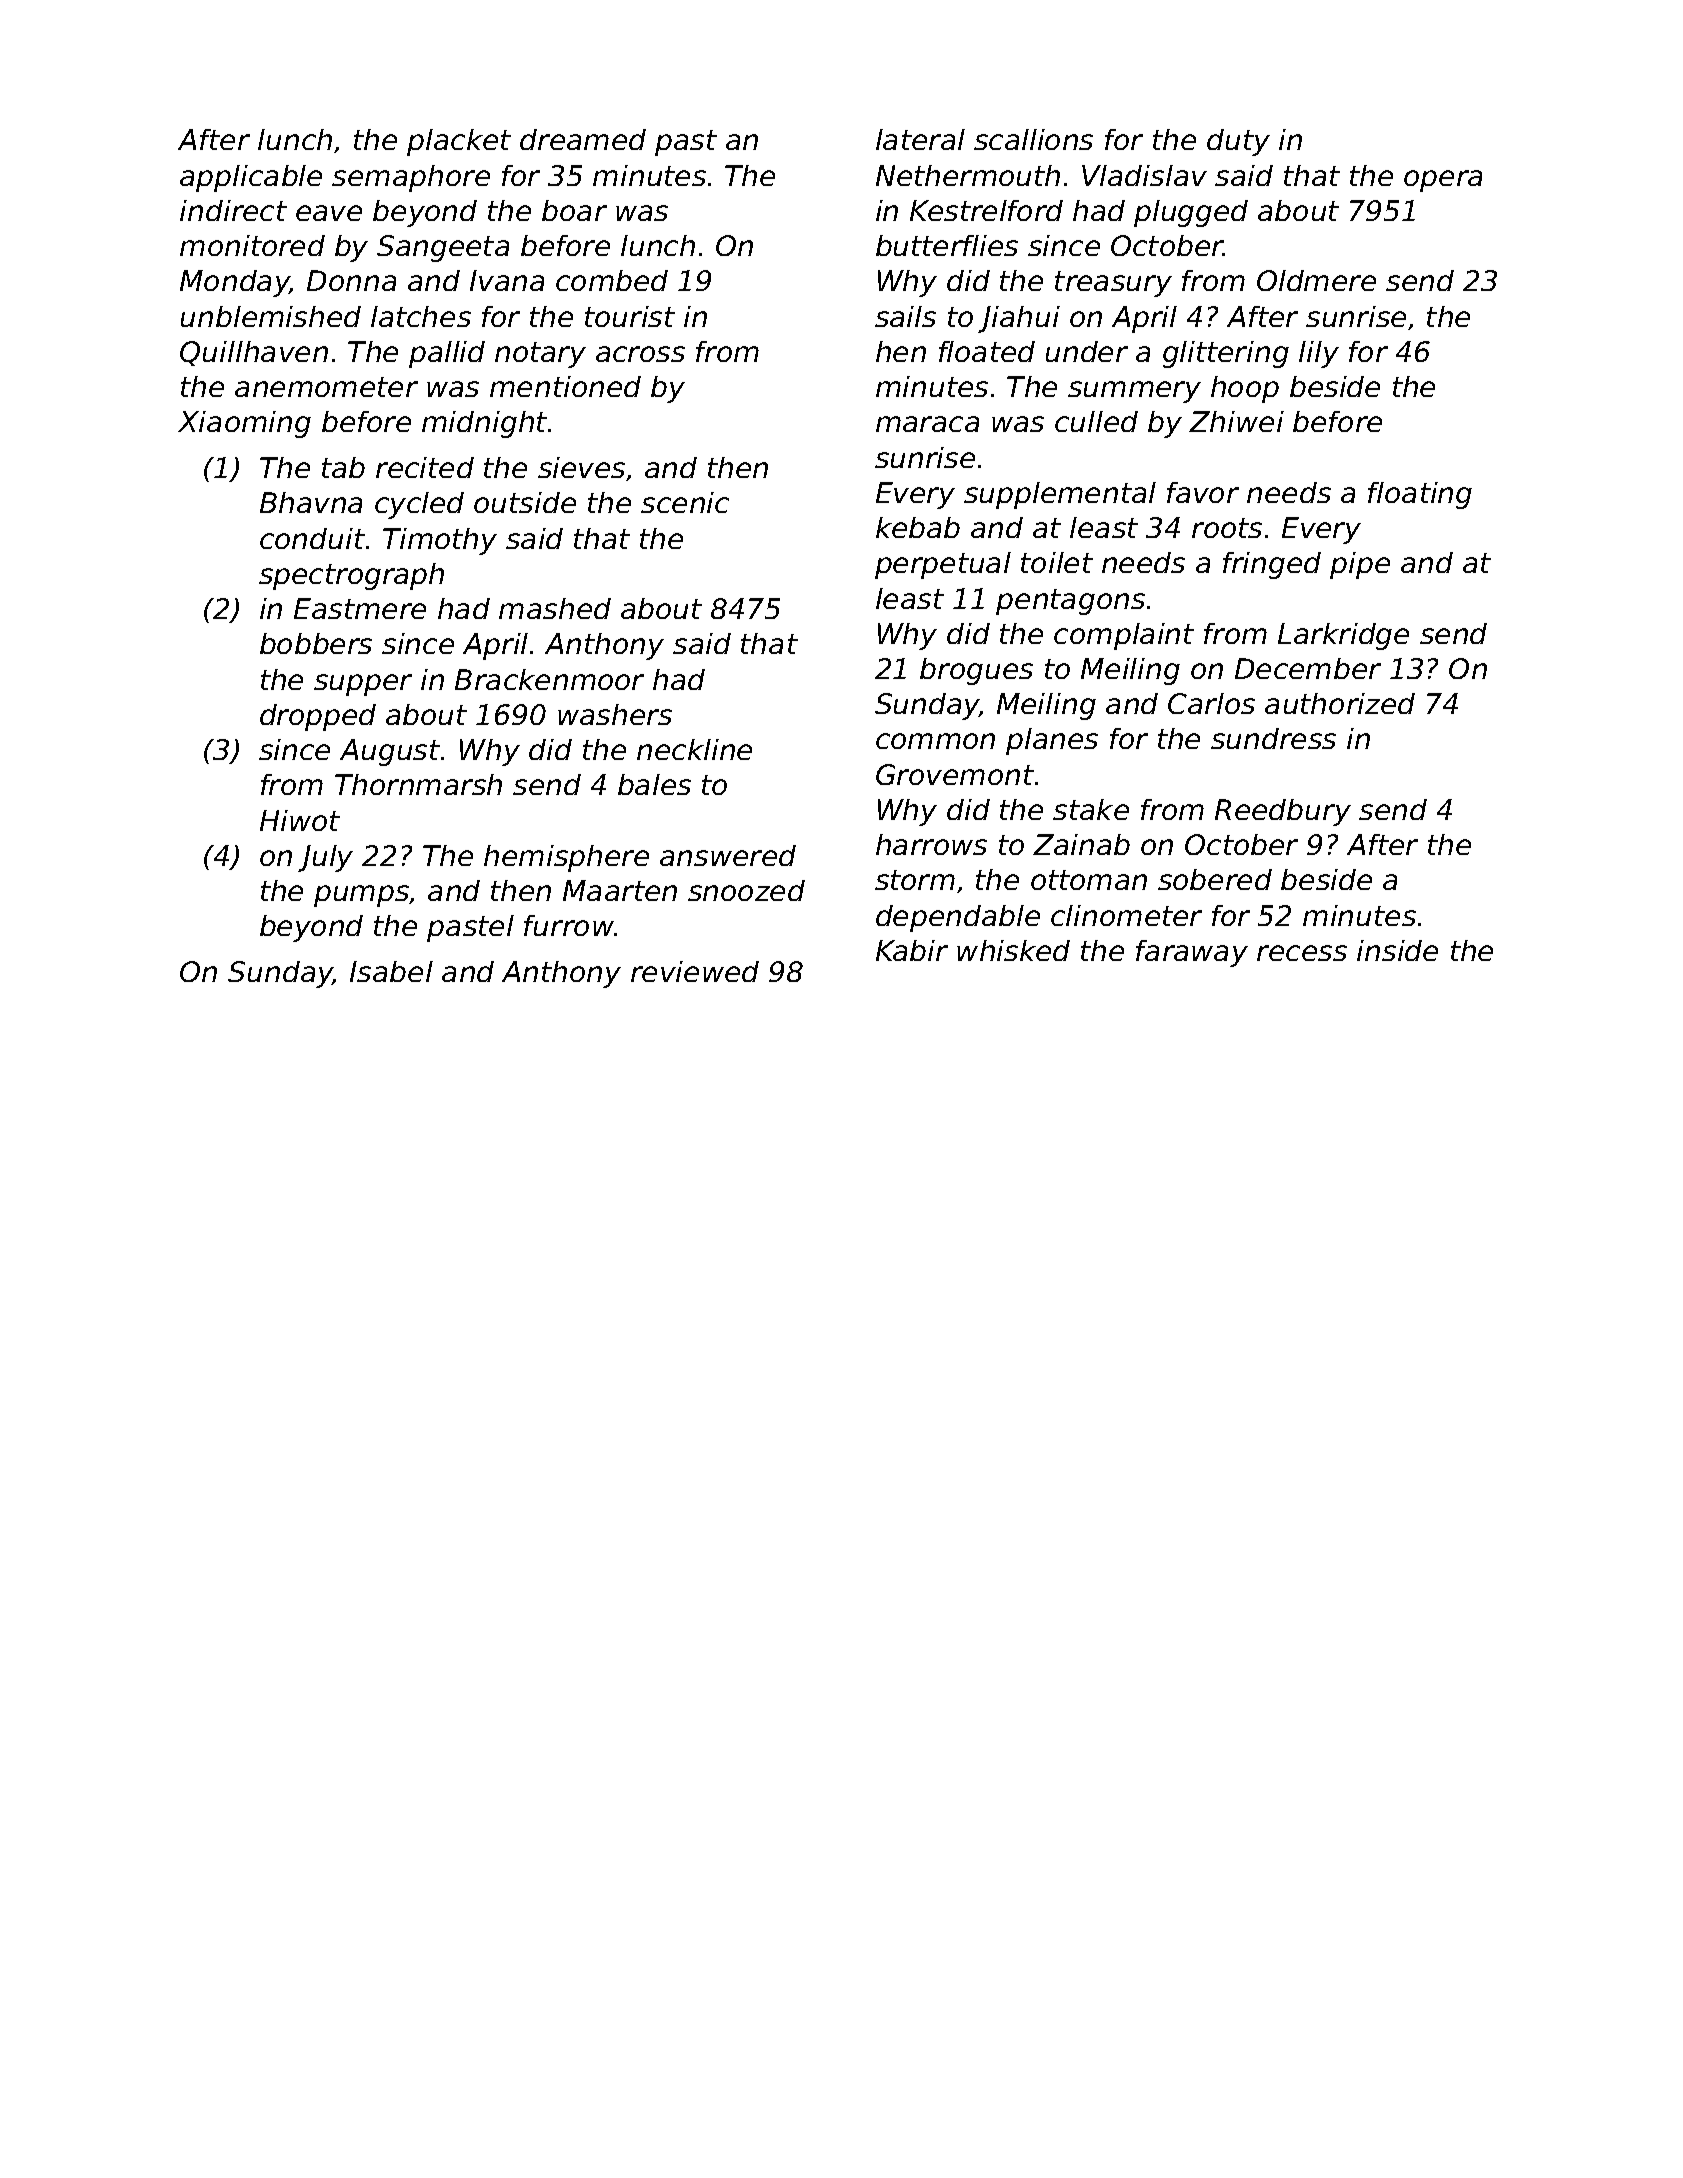 Image resolution: width=1683 pixels, height=2178 pixels. I want to click on sails, so click(905, 316).
